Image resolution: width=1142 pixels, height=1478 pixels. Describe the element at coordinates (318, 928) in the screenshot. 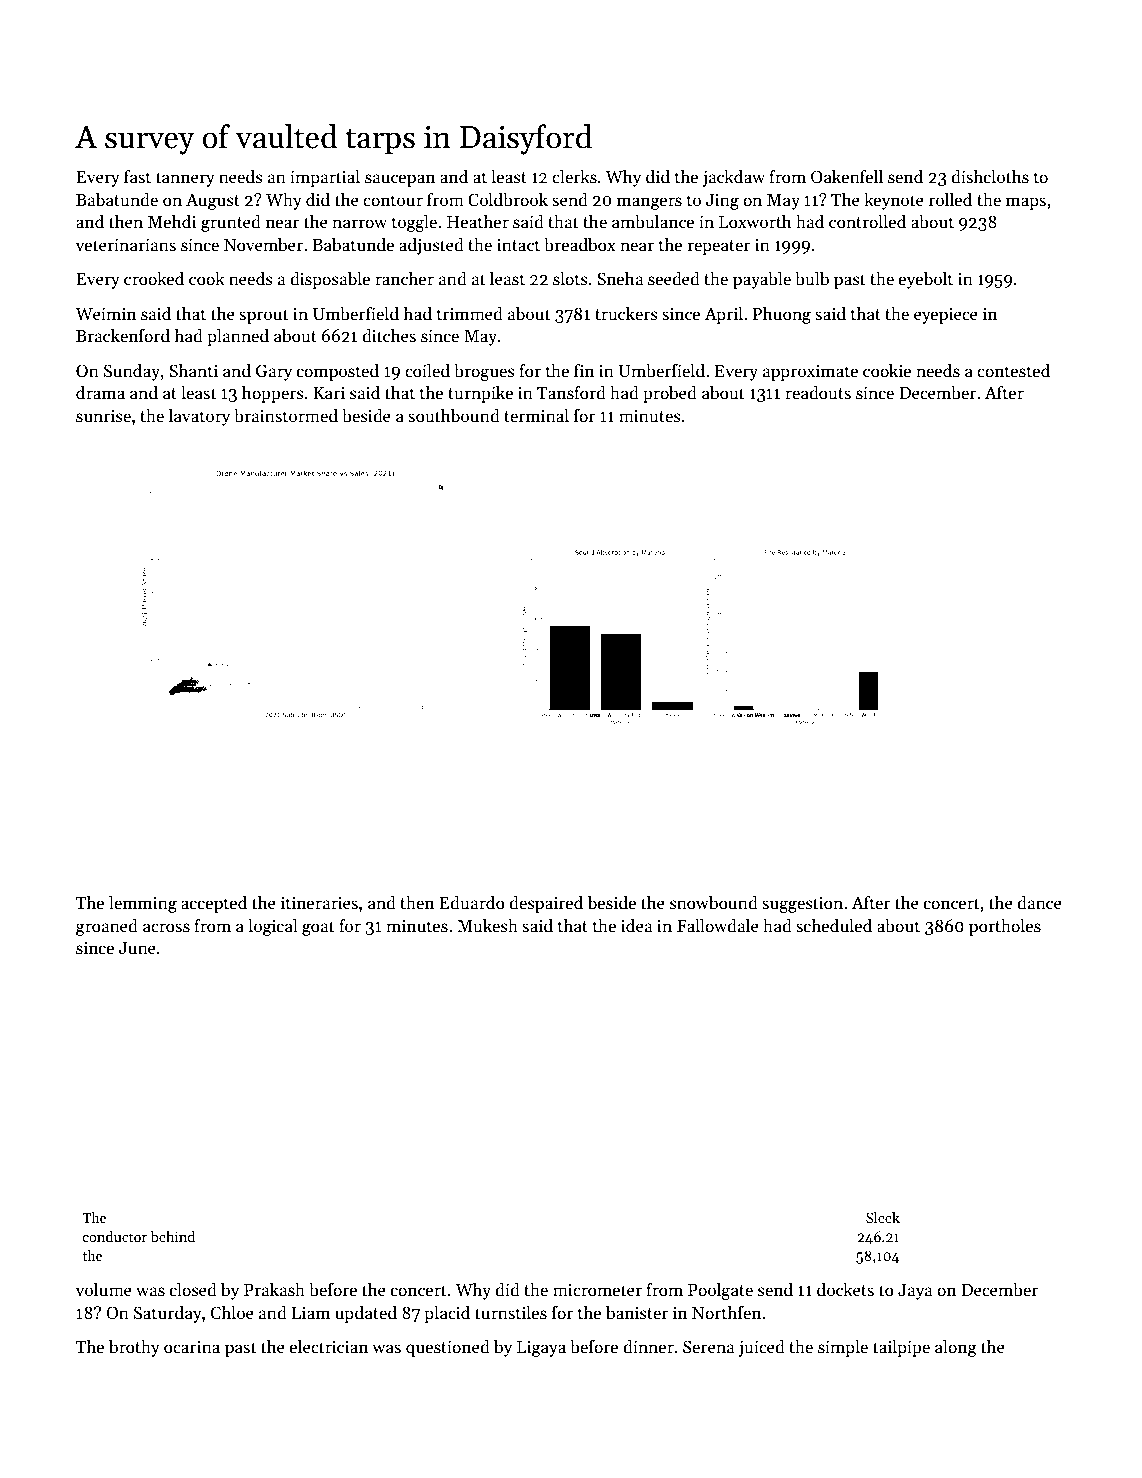

I see `goat` at that location.
